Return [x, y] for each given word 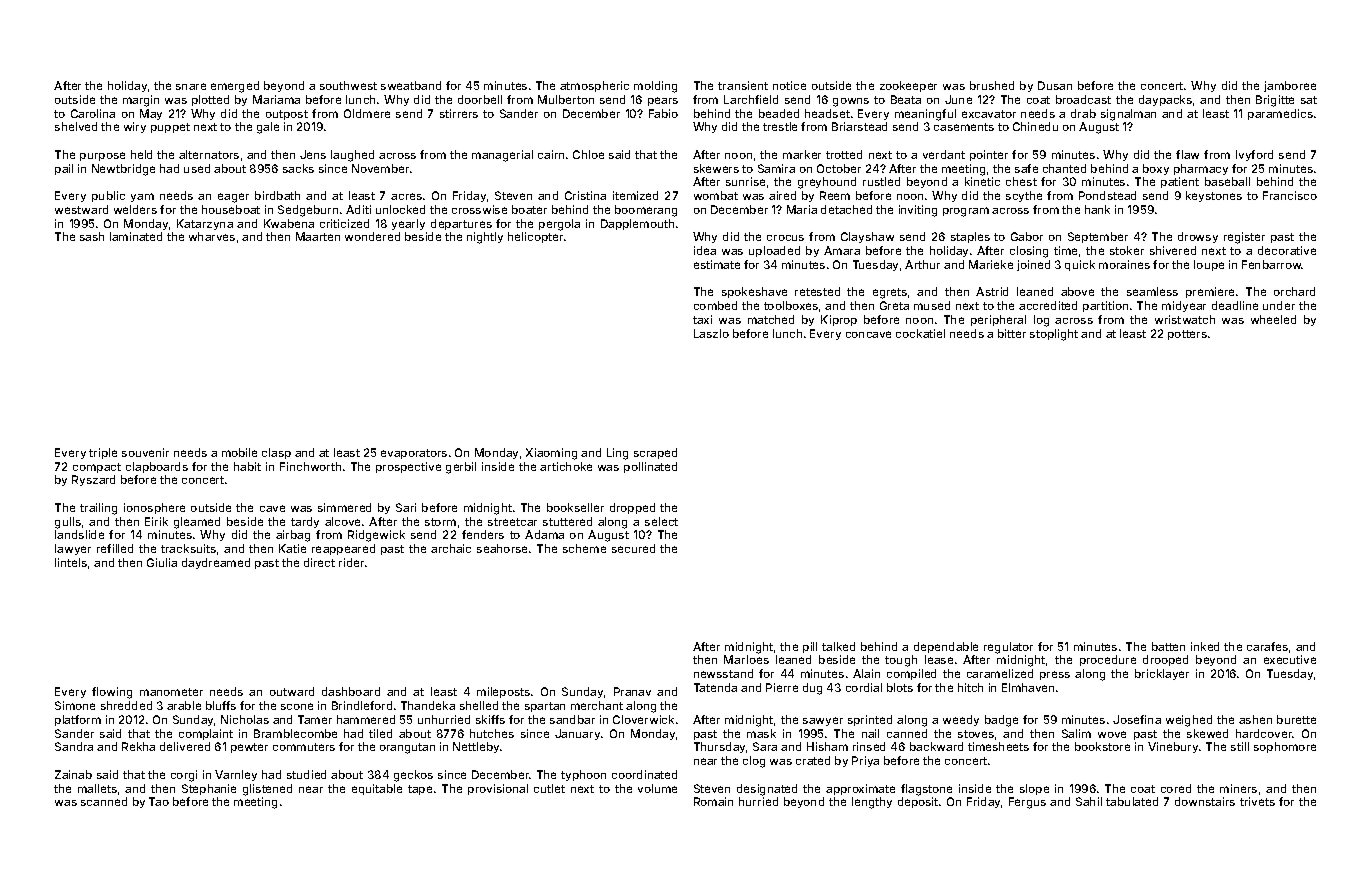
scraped [655, 453]
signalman [1128, 115]
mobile [239, 452]
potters [1187, 335]
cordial [864, 687]
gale [268, 128]
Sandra [74, 746]
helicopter [535, 237]
